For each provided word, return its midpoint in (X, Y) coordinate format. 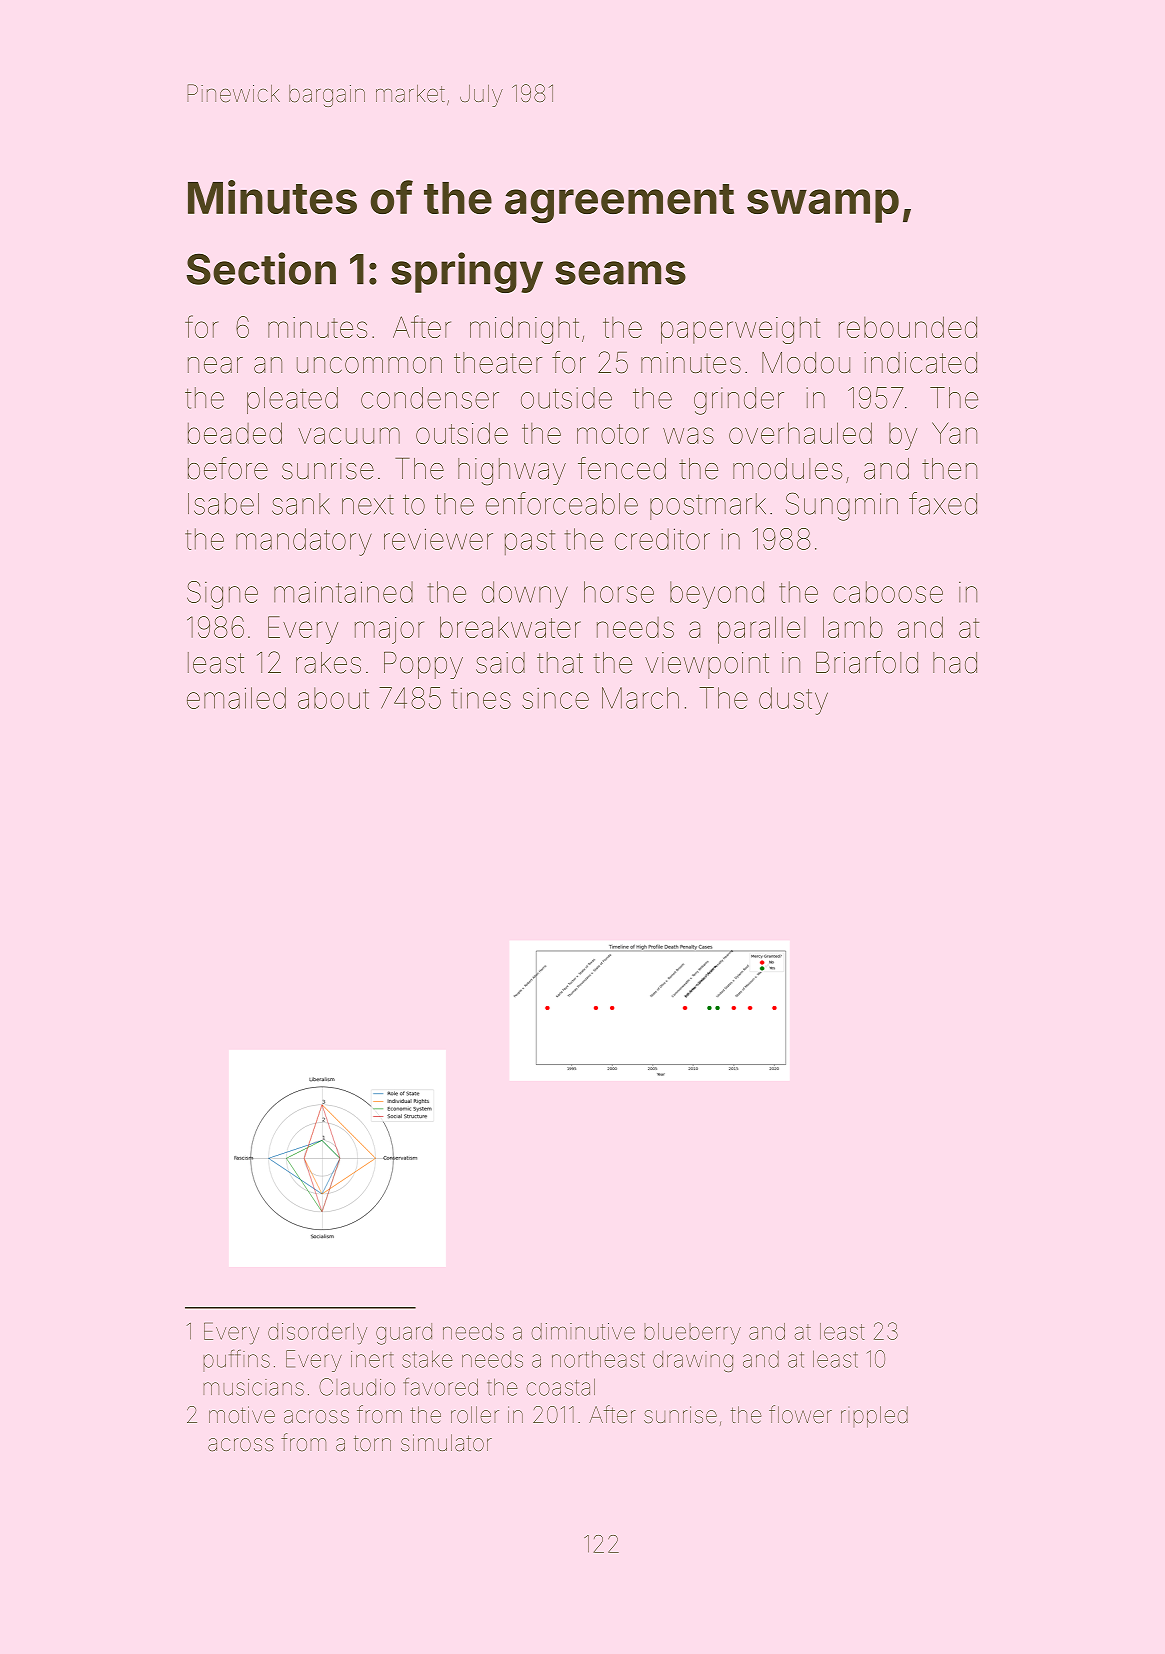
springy (467, 272)
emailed (236, 698)
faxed (943, 503)
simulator (446, 1443)
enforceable (562, 503)
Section (261, 268)
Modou (806, 363)
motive (242, 1414)
